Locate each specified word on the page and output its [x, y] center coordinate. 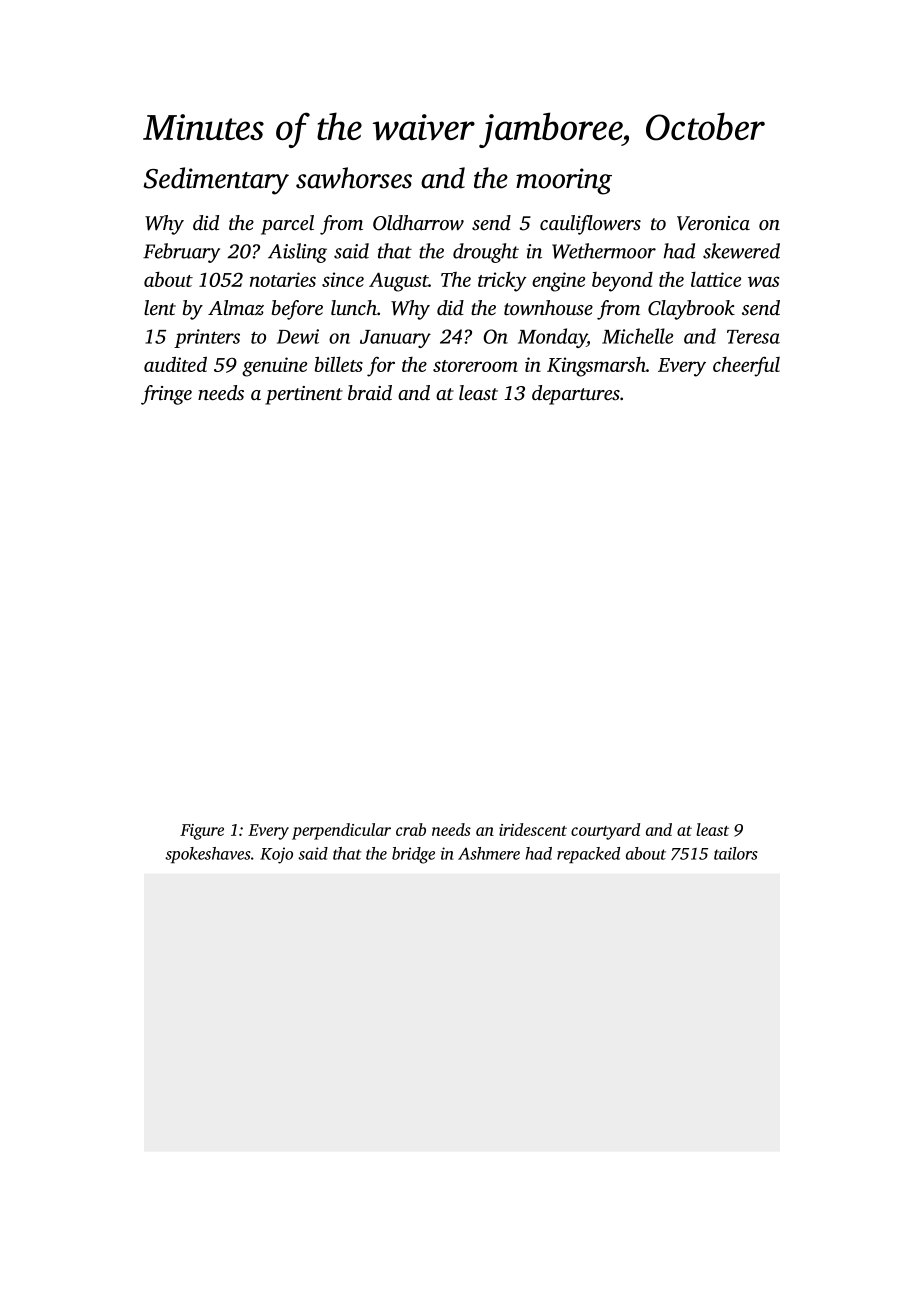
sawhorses [354, 178]
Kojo [276, 855]
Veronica [713, 223]
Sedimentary [216, 181]
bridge [413, 855]
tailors [736, 853]
